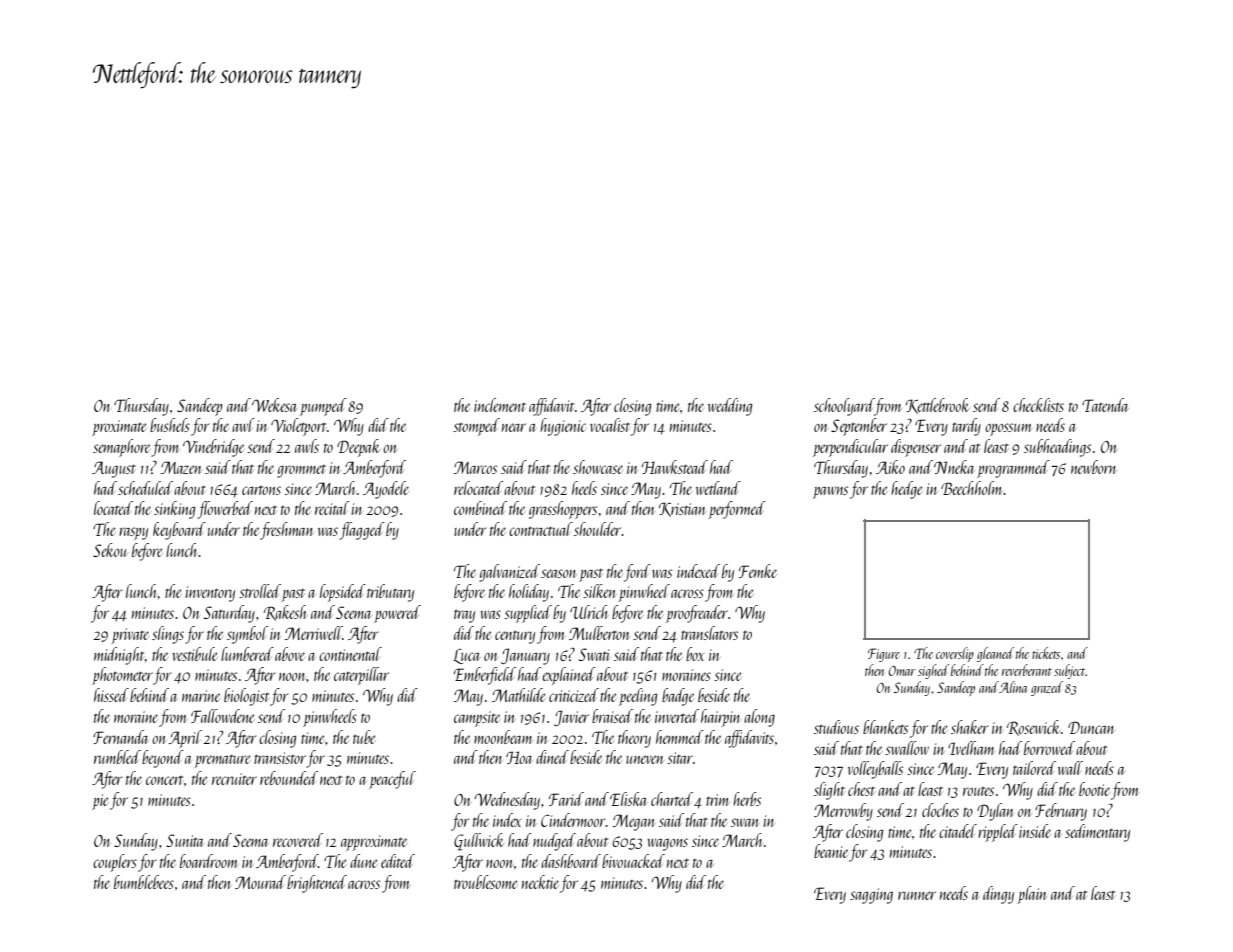 Image resolution: width=1233 pixels, height=952 pixels. Describe the element at coordinates (519, 757) in the screenshot. I see `Hoa` at that location.
